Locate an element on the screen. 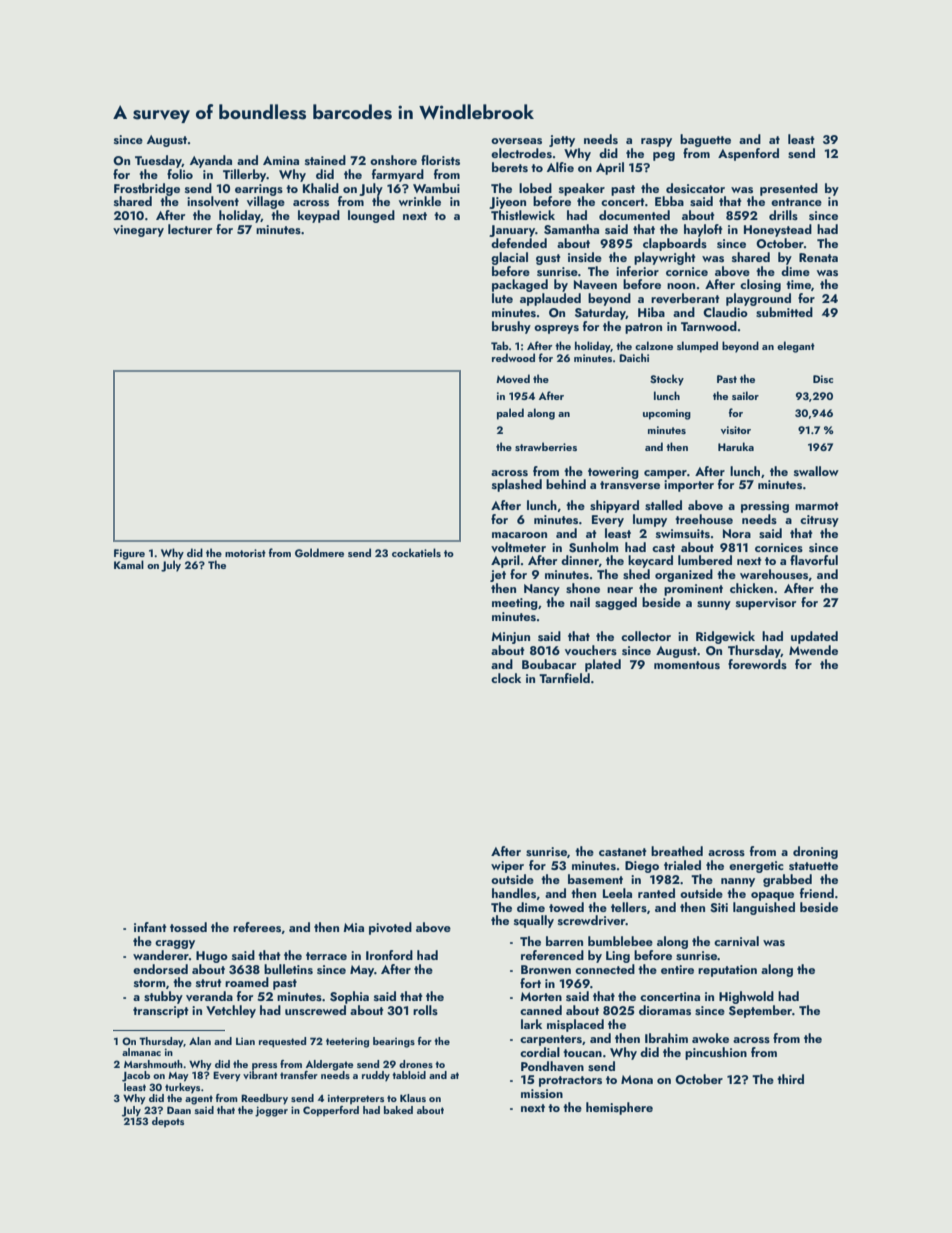  forewords is located at coordinates (757, 664).
